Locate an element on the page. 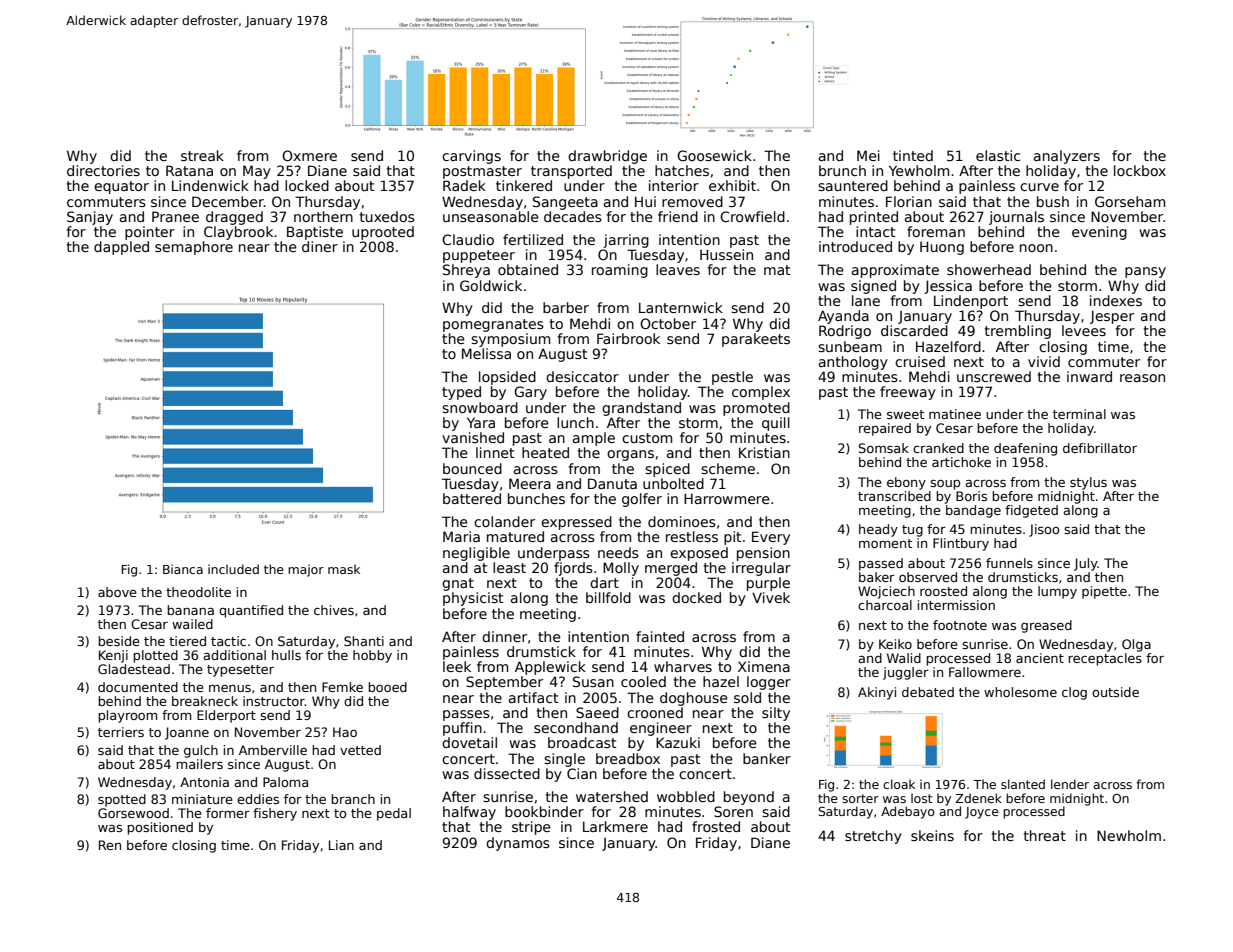  drawbridge is located at coordinates (607, 157).
